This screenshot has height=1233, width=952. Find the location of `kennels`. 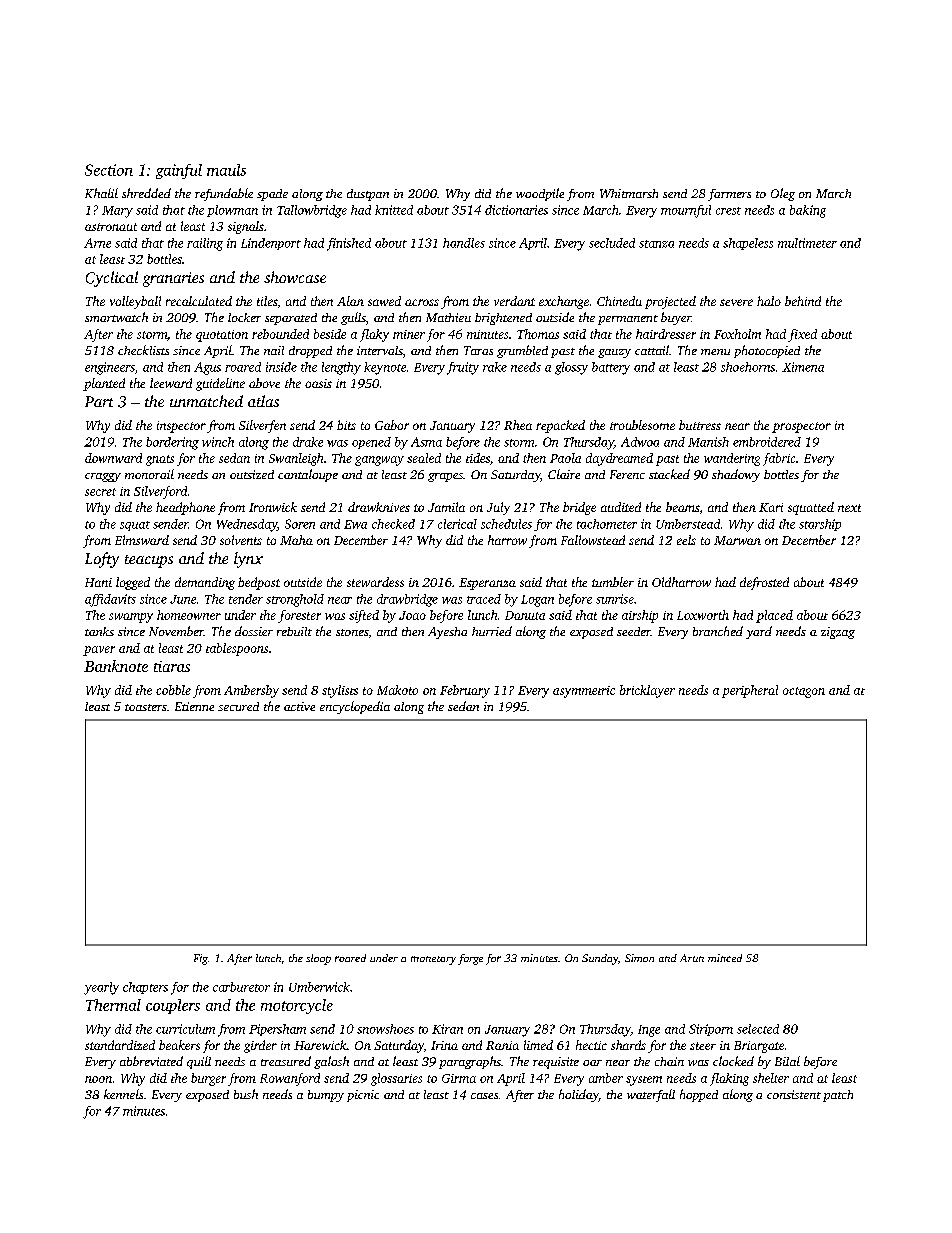

kennels is located at coordinates (123, 1094).
